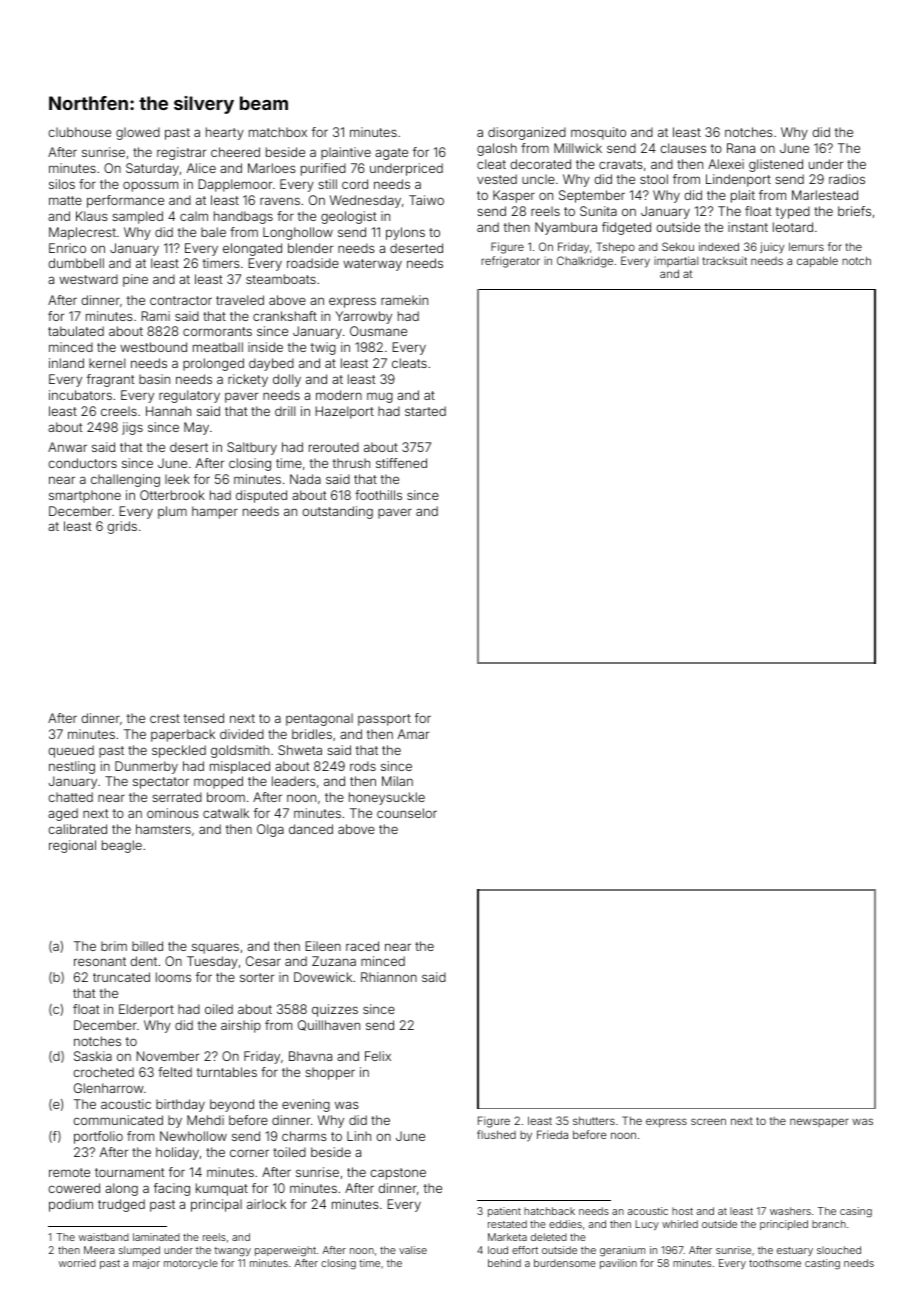 The height and width of the screenshot is (1308, 924). I want to click on tensed, so click(204, 718).
